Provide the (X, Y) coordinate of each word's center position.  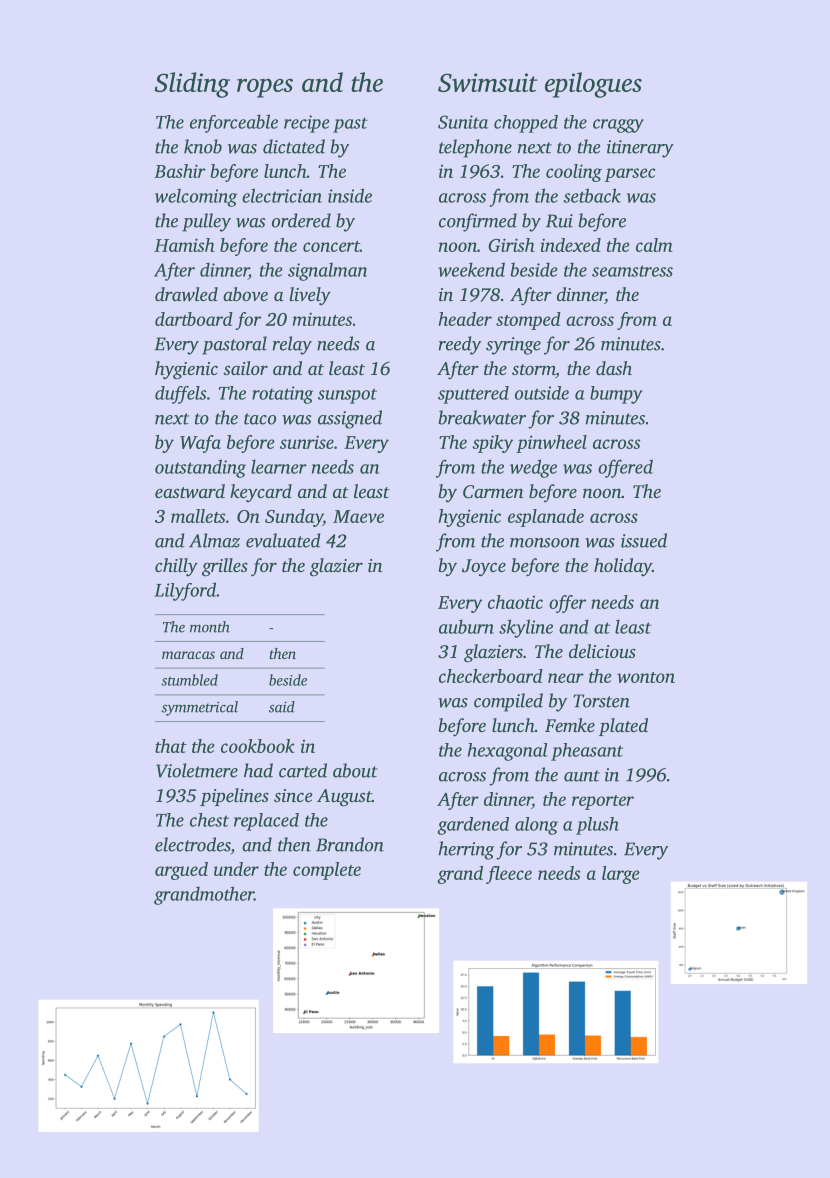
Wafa (200, 444)
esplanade (546, 518)
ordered (301, 220)
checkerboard (491, 676)
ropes (265, 88)
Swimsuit (488, 82)
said (282, 707)
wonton (646, 677)
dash (614, 368)
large (621, 875)
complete (327, 871)
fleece (509, 875)
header (465, 319)
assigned (350, 419)
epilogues (593, 85)
